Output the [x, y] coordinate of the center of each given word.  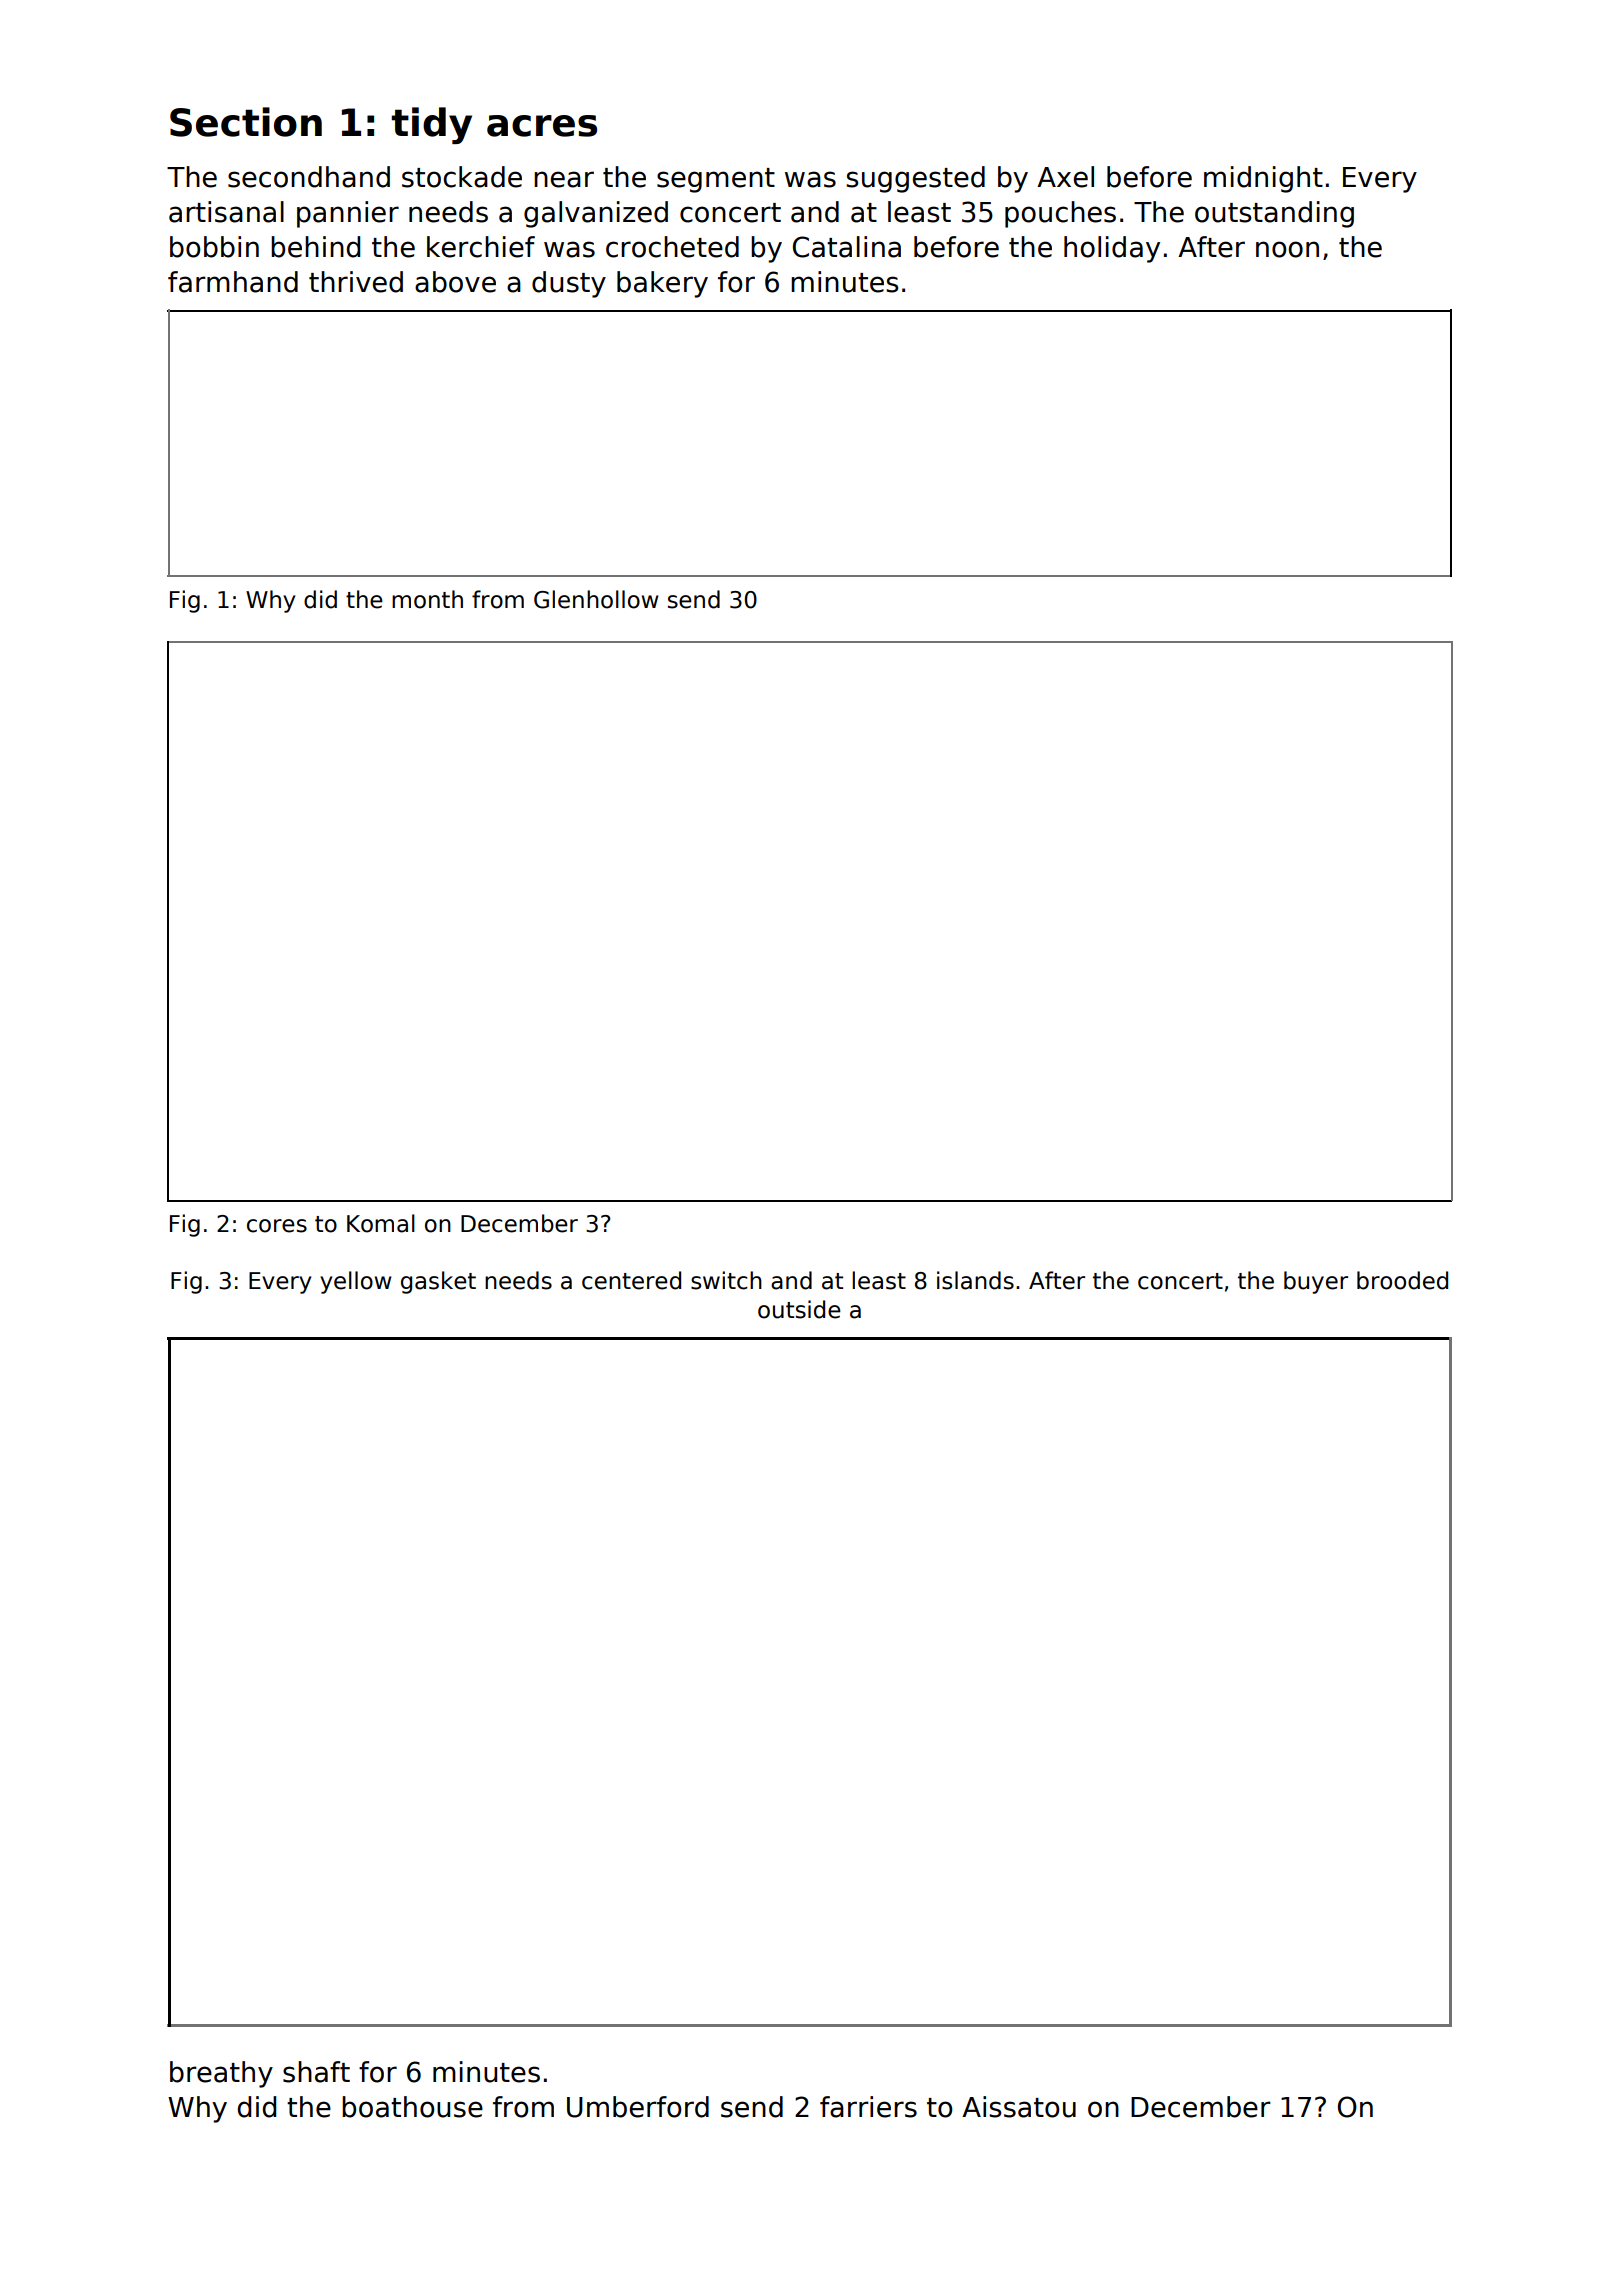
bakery [662, 284]
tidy [431, 125]
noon [1287, 249]
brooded [1402, 1280]
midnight [1263, 179]
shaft [316, 2072]
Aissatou [1019, 2107]
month [427, 599]
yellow [355, 1282]
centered [631, 1280]
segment [716, 180]
